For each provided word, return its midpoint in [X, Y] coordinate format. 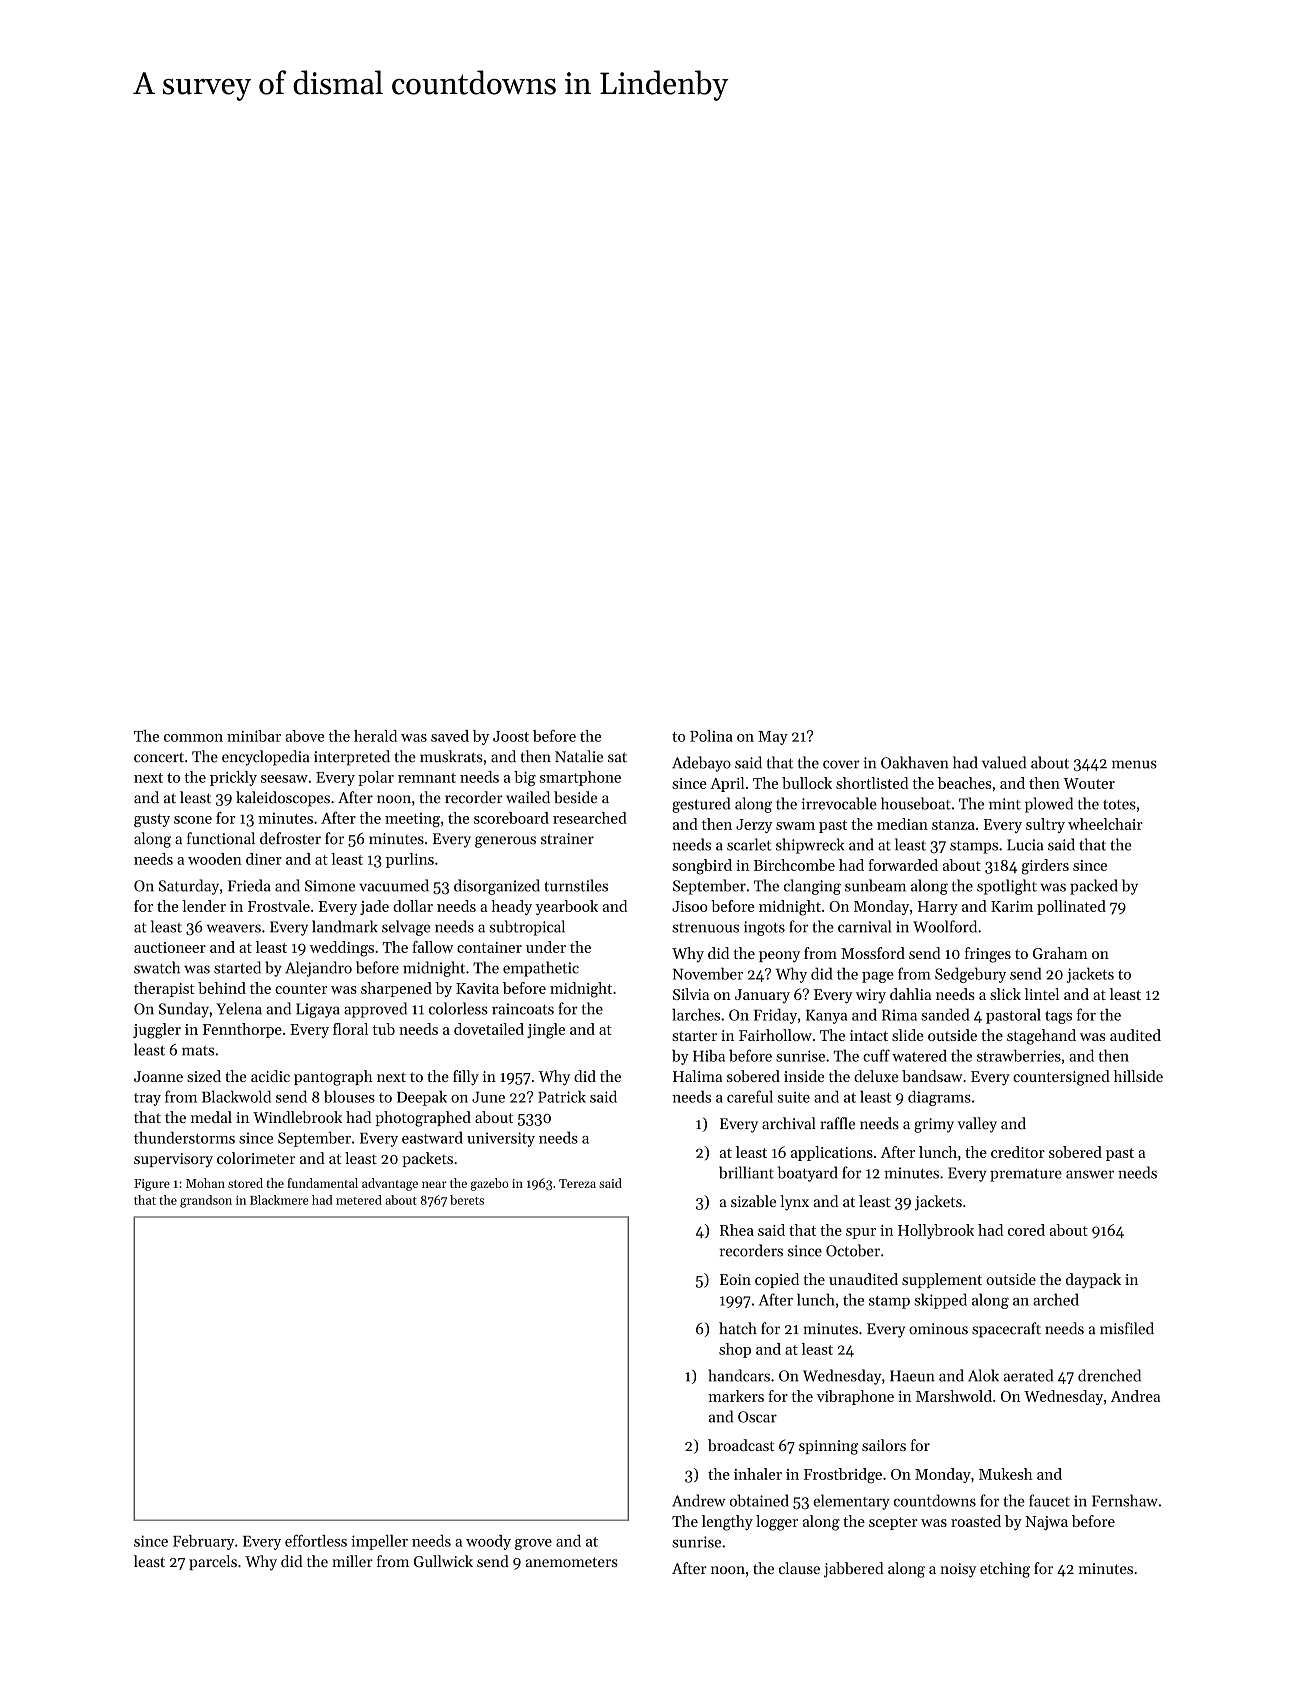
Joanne [158, 1076]
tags [1058, 1017]
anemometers [572, 1562]
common [193, 738]
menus [1134, 764]
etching [1005, 1570]
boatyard [808, 1174]
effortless [316, 1540]
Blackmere [279, 1200]
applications [832, 1153]
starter [694, 1036]
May [773, 738]
